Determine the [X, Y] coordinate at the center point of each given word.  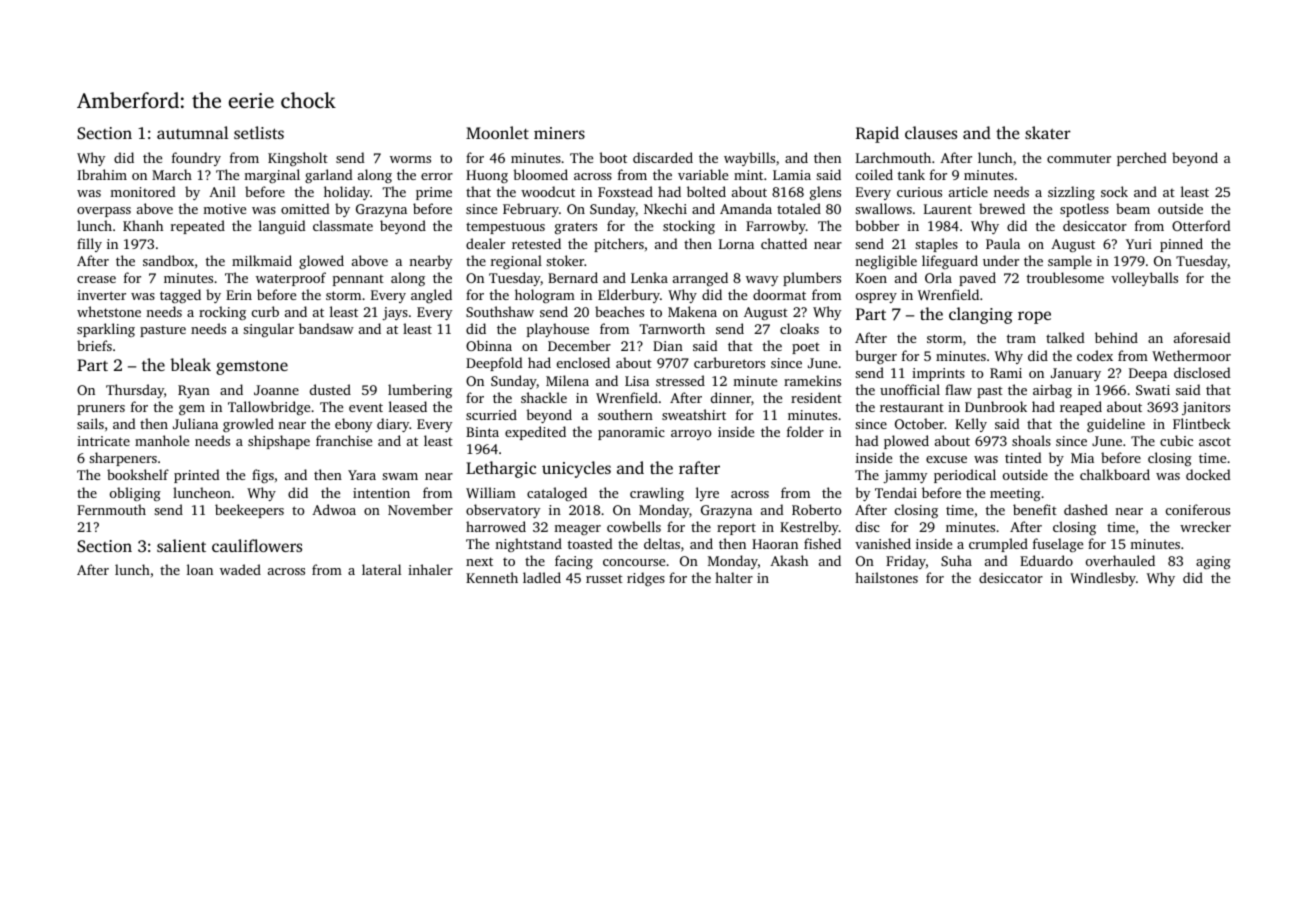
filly [89, 245]
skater [1048, 132]
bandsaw [326, 328]
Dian [668, 346]
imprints [938, 374]
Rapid [877, 134]
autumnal [193, 132]
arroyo [691, 435]
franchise [344, 440]
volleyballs [1144, 279]
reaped [1081, 408]
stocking [689, 227]
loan [200, 569]
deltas [662, 543]
